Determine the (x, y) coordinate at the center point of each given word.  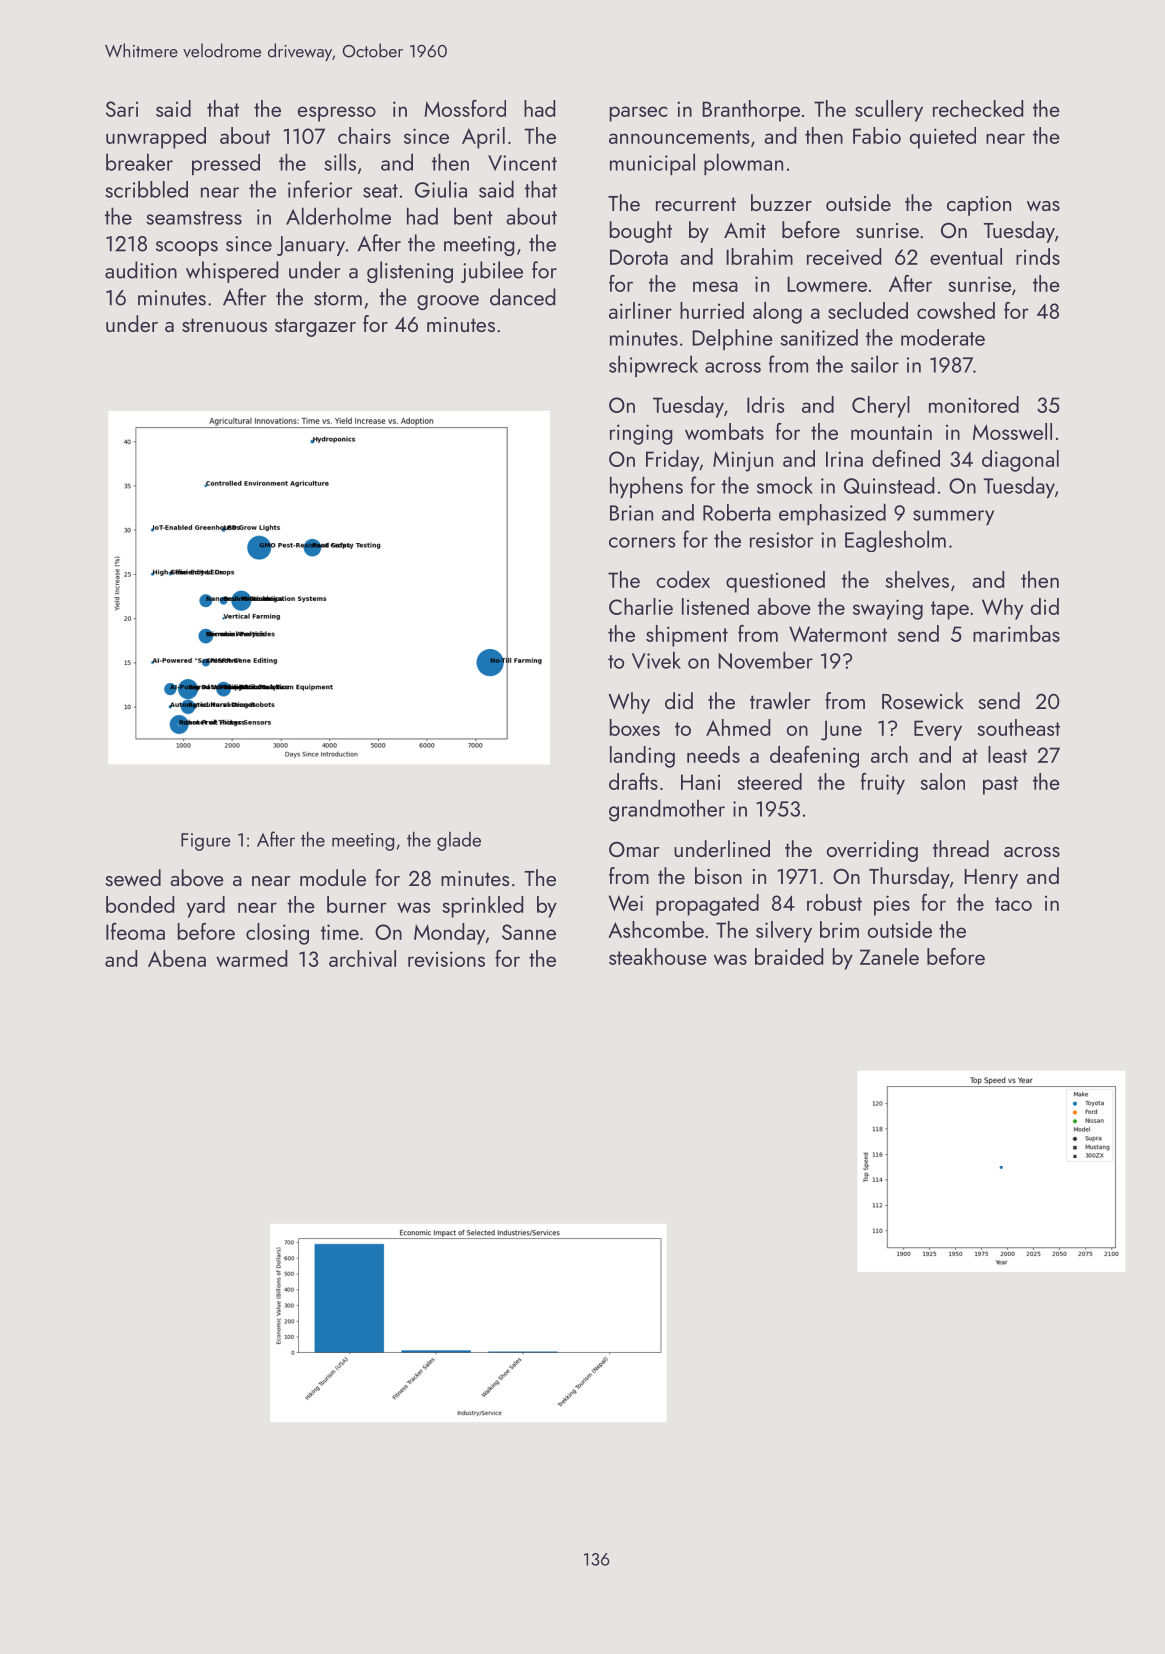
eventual (966, 256)
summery (953, 517)
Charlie (641, 606)
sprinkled (483, 907)
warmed (252, 958)
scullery (889, 111)
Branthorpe (751, 111)
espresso (337, 114)
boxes (634, 727)
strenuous (224, 325)
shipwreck (653, 366)
